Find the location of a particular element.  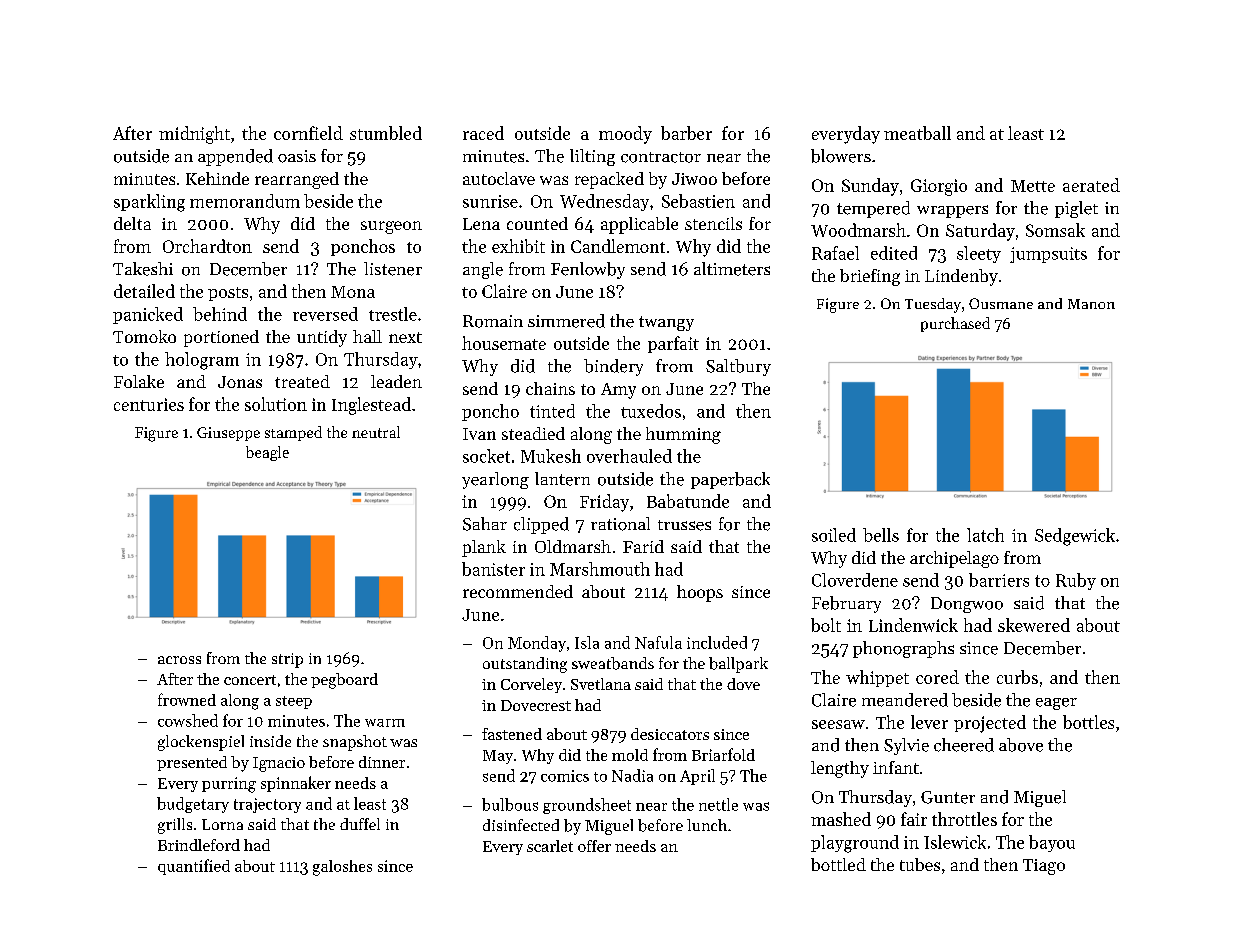

Mukesh is located at coordinates (551, 456).
